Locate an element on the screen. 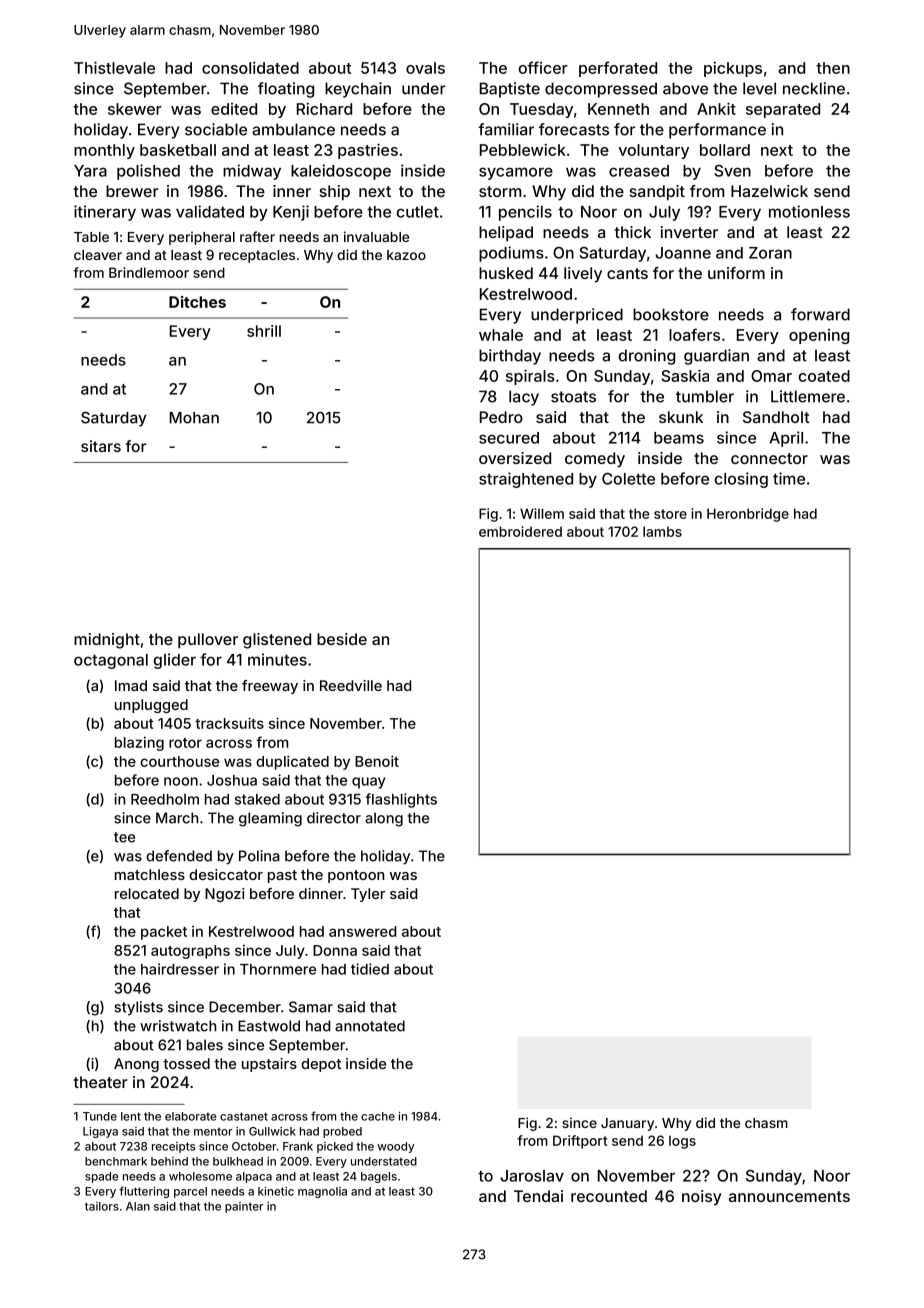 The image size is (924, 1308). whale is located at coordinates (501, 335).
